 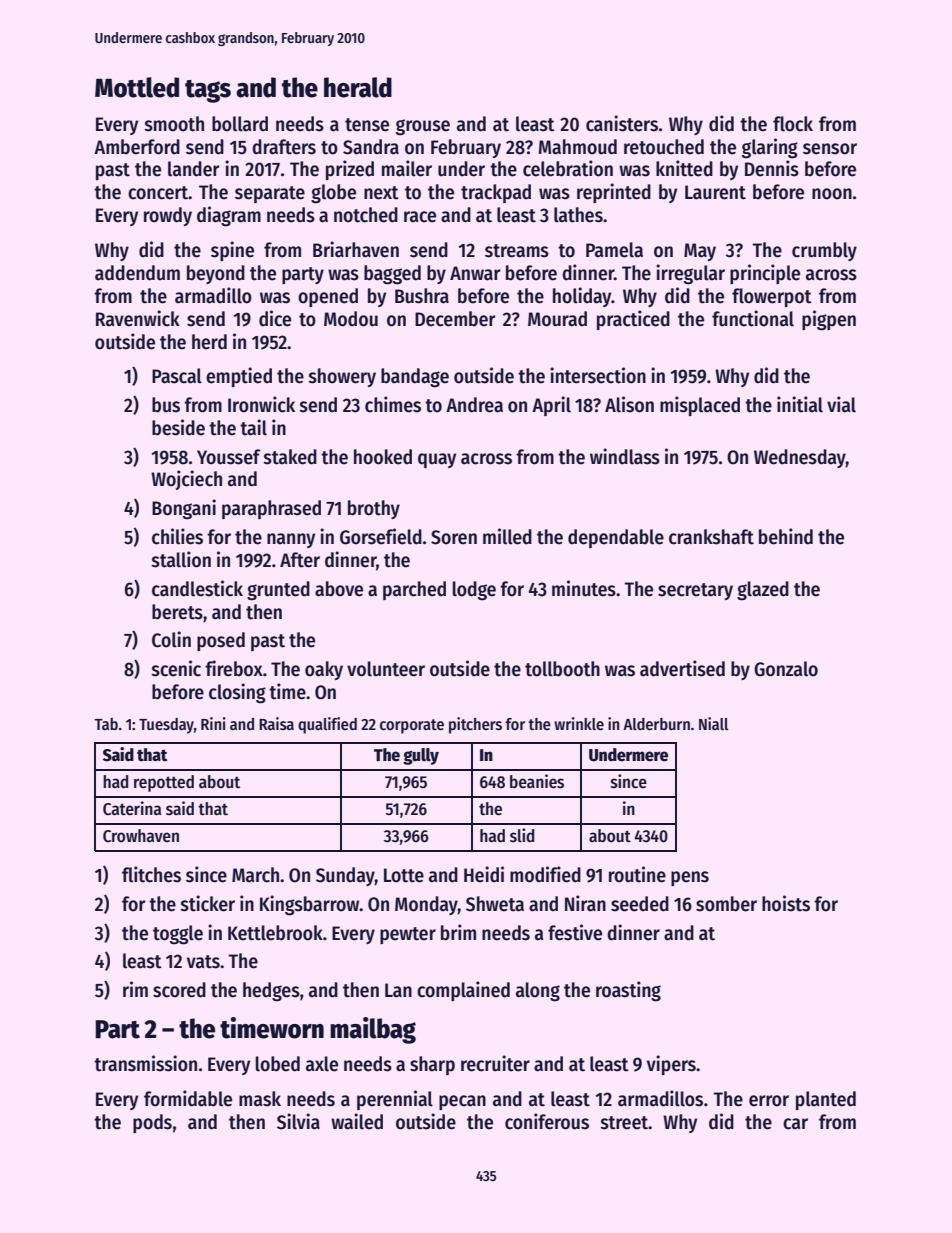 I want to click on herald, so click(x=358, y=87).
